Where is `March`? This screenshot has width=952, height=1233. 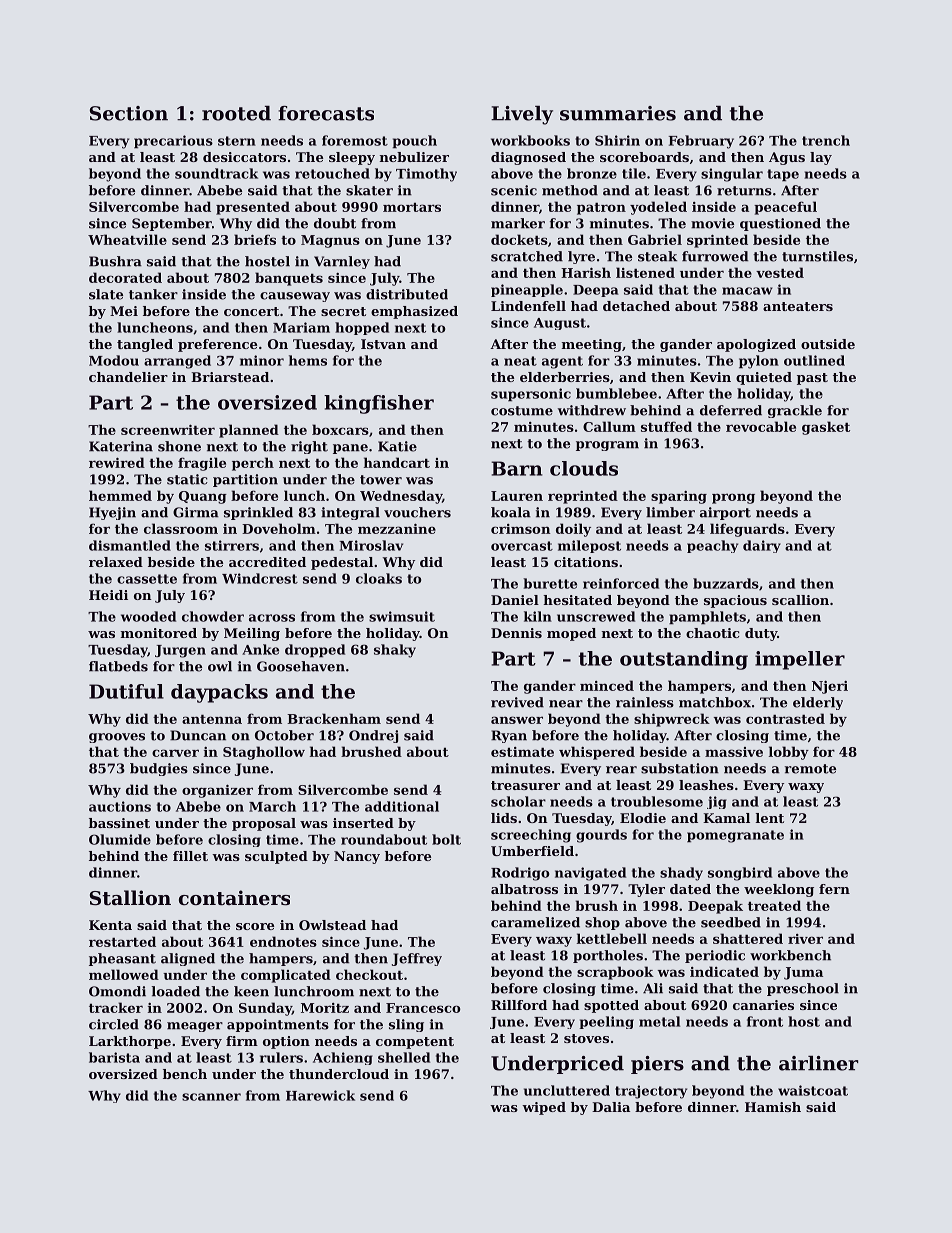 March is located at coordinates (272, 806).
